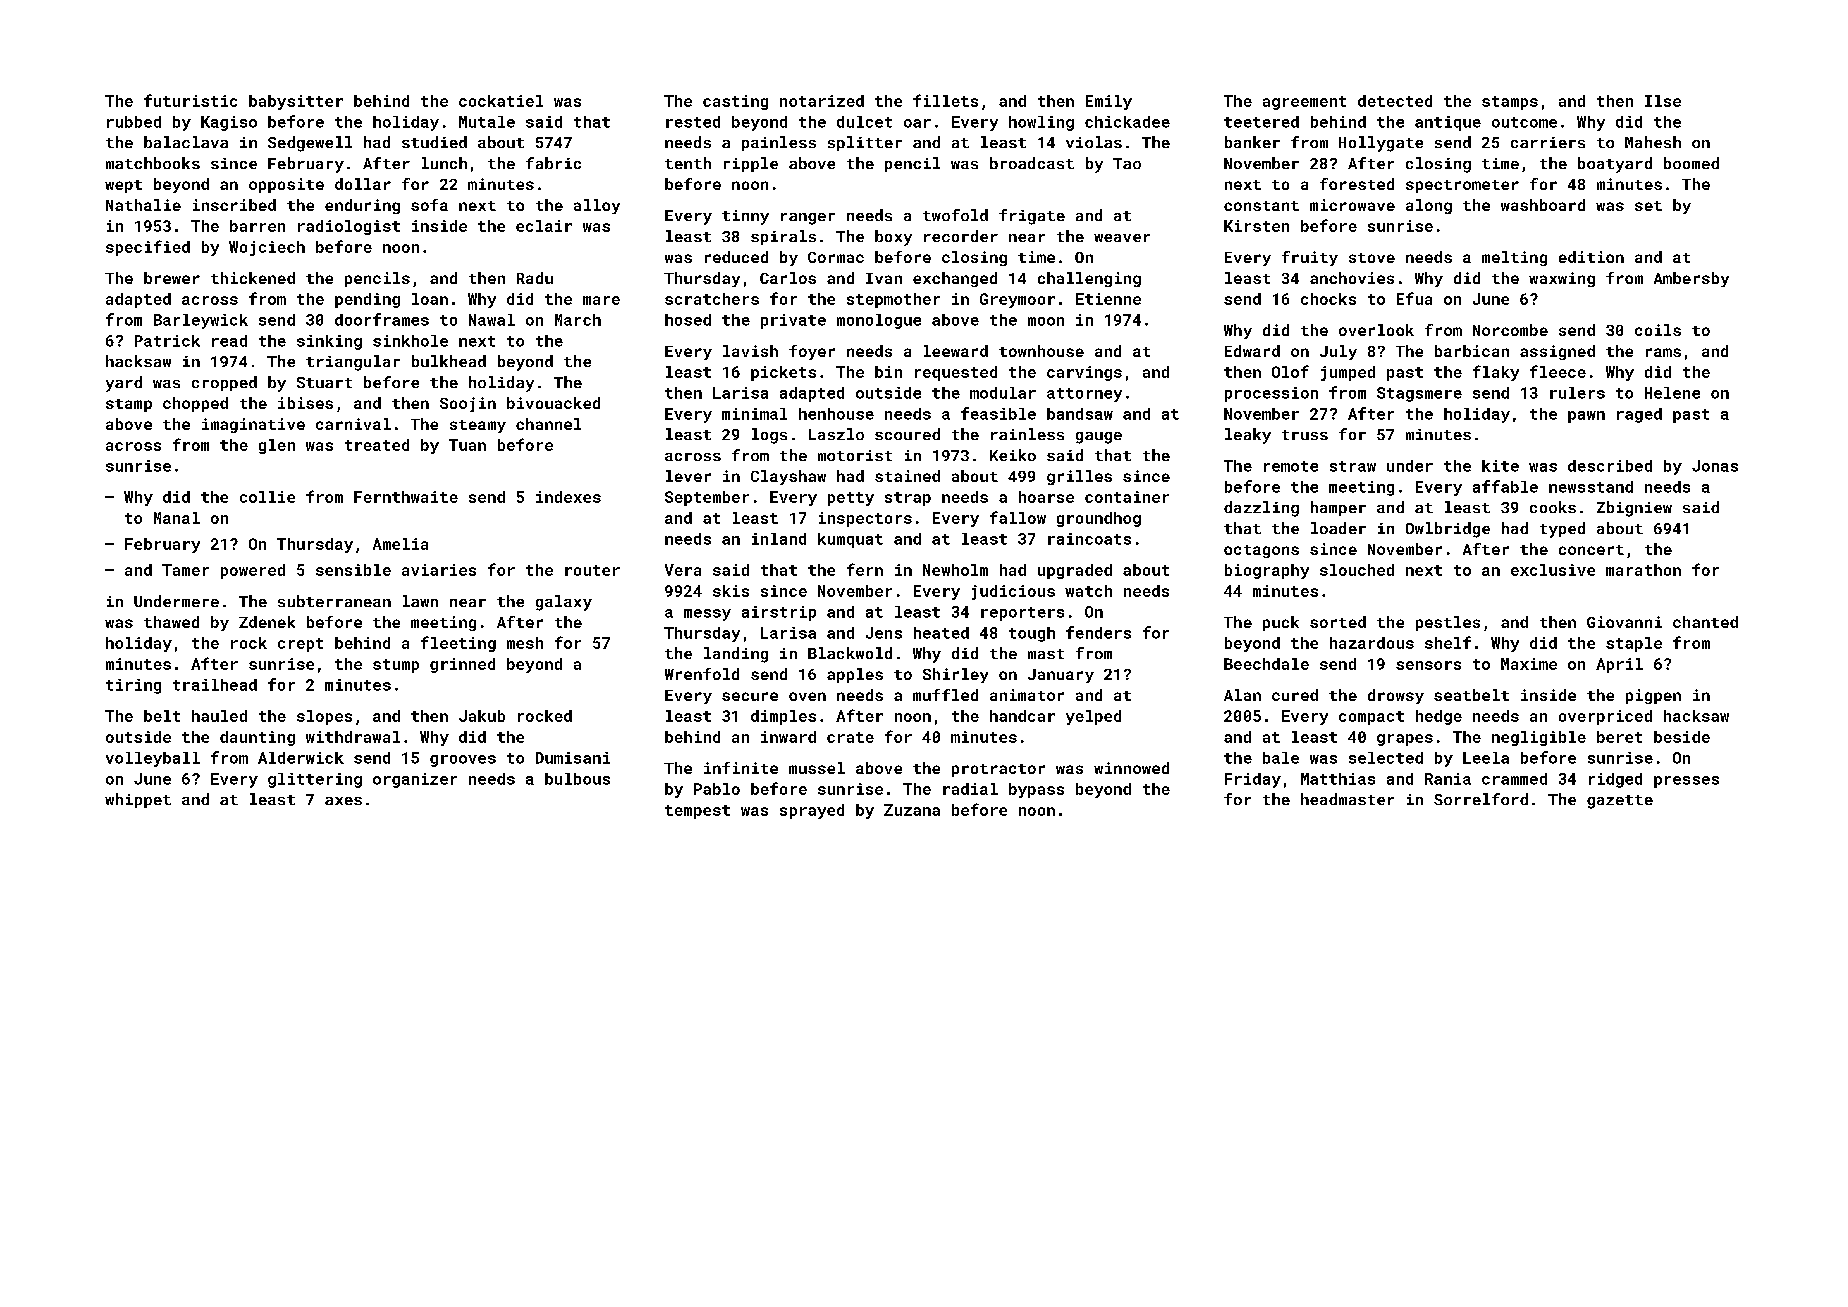 This screenshot has height=1307, width=1848. Describe the element at coordinates (1281, 758) in the screenshot. I see `bale` at that location.
